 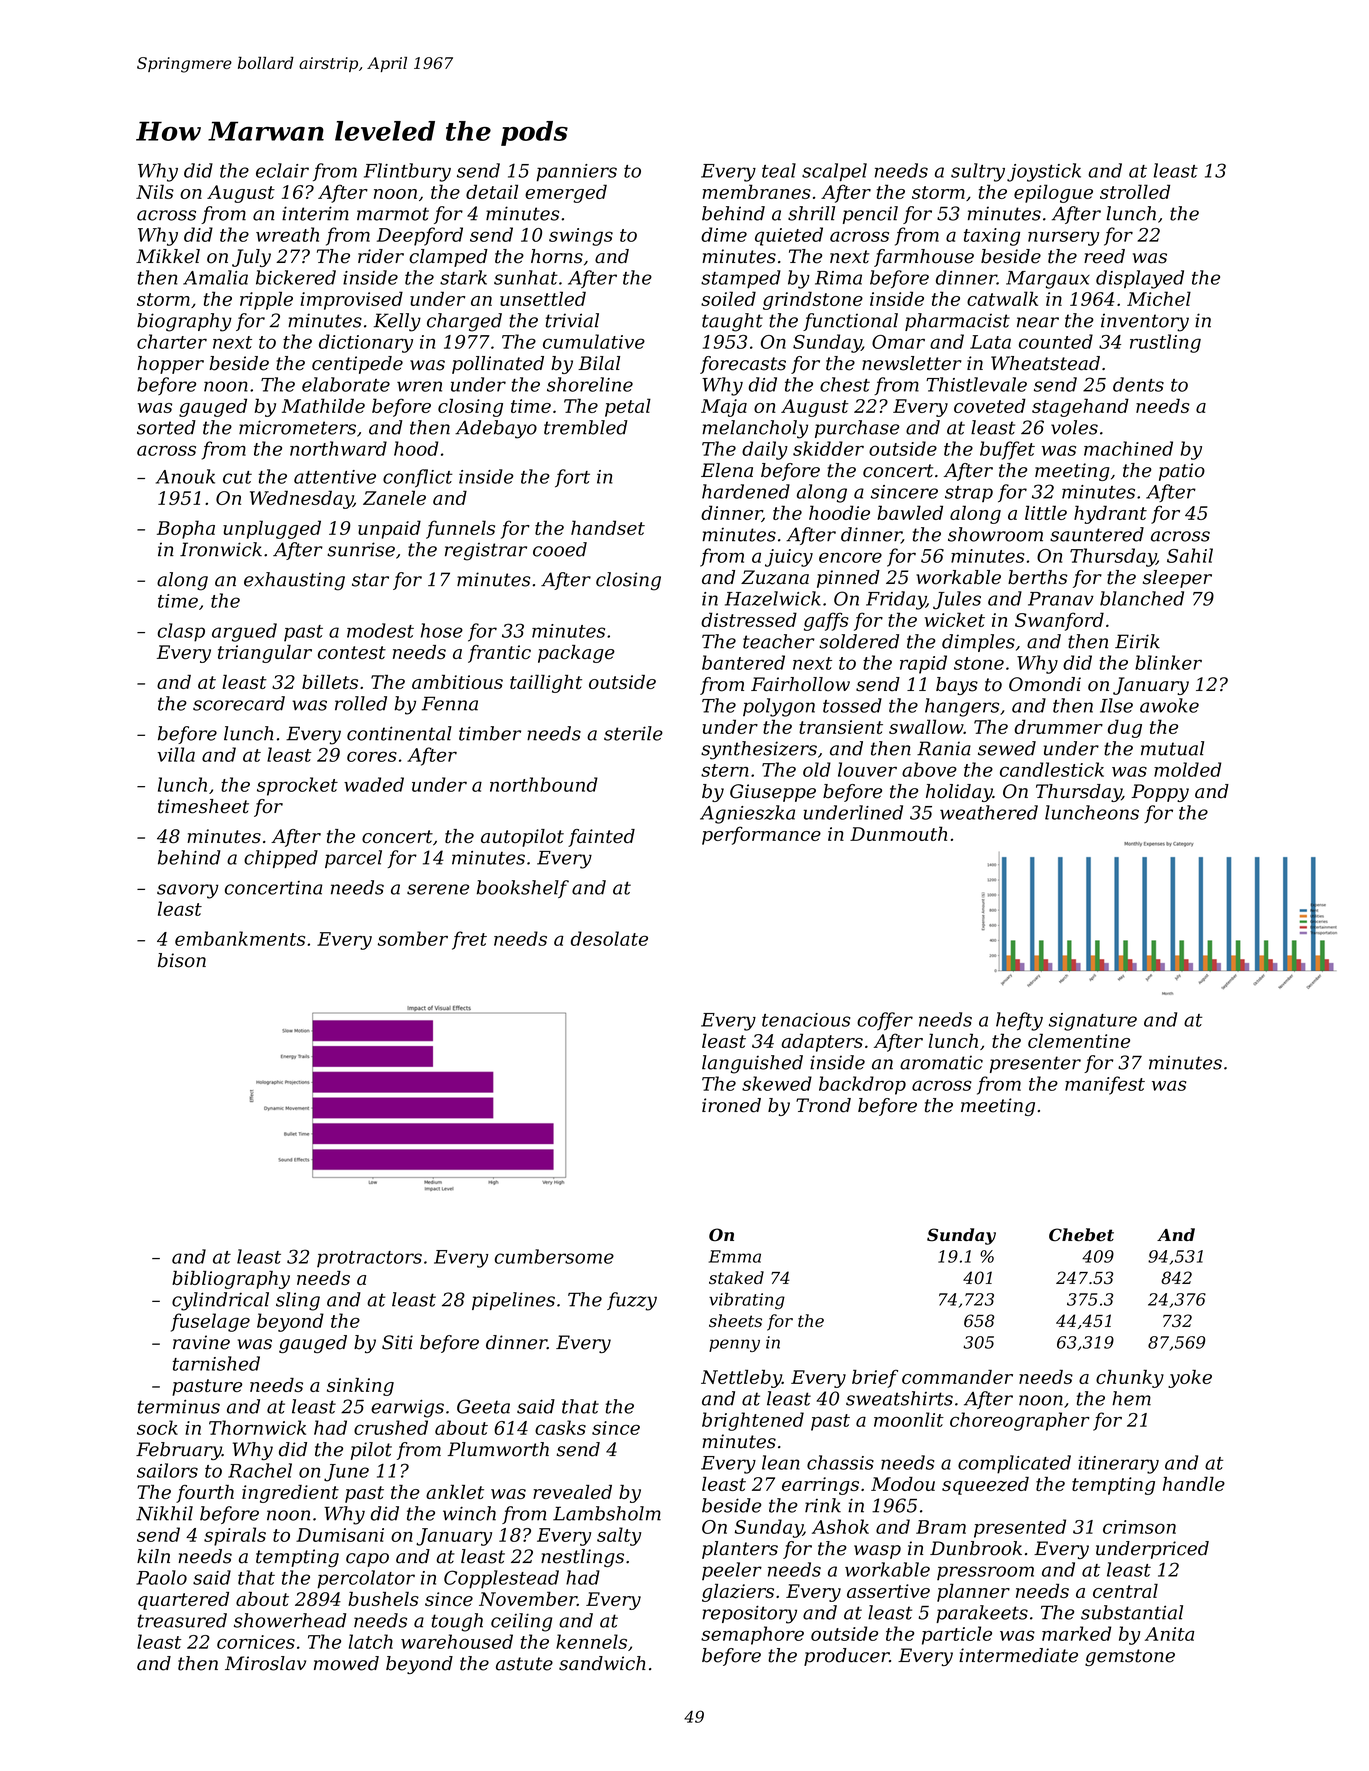 I want to click on panniers, so click(x=576, y=173).
